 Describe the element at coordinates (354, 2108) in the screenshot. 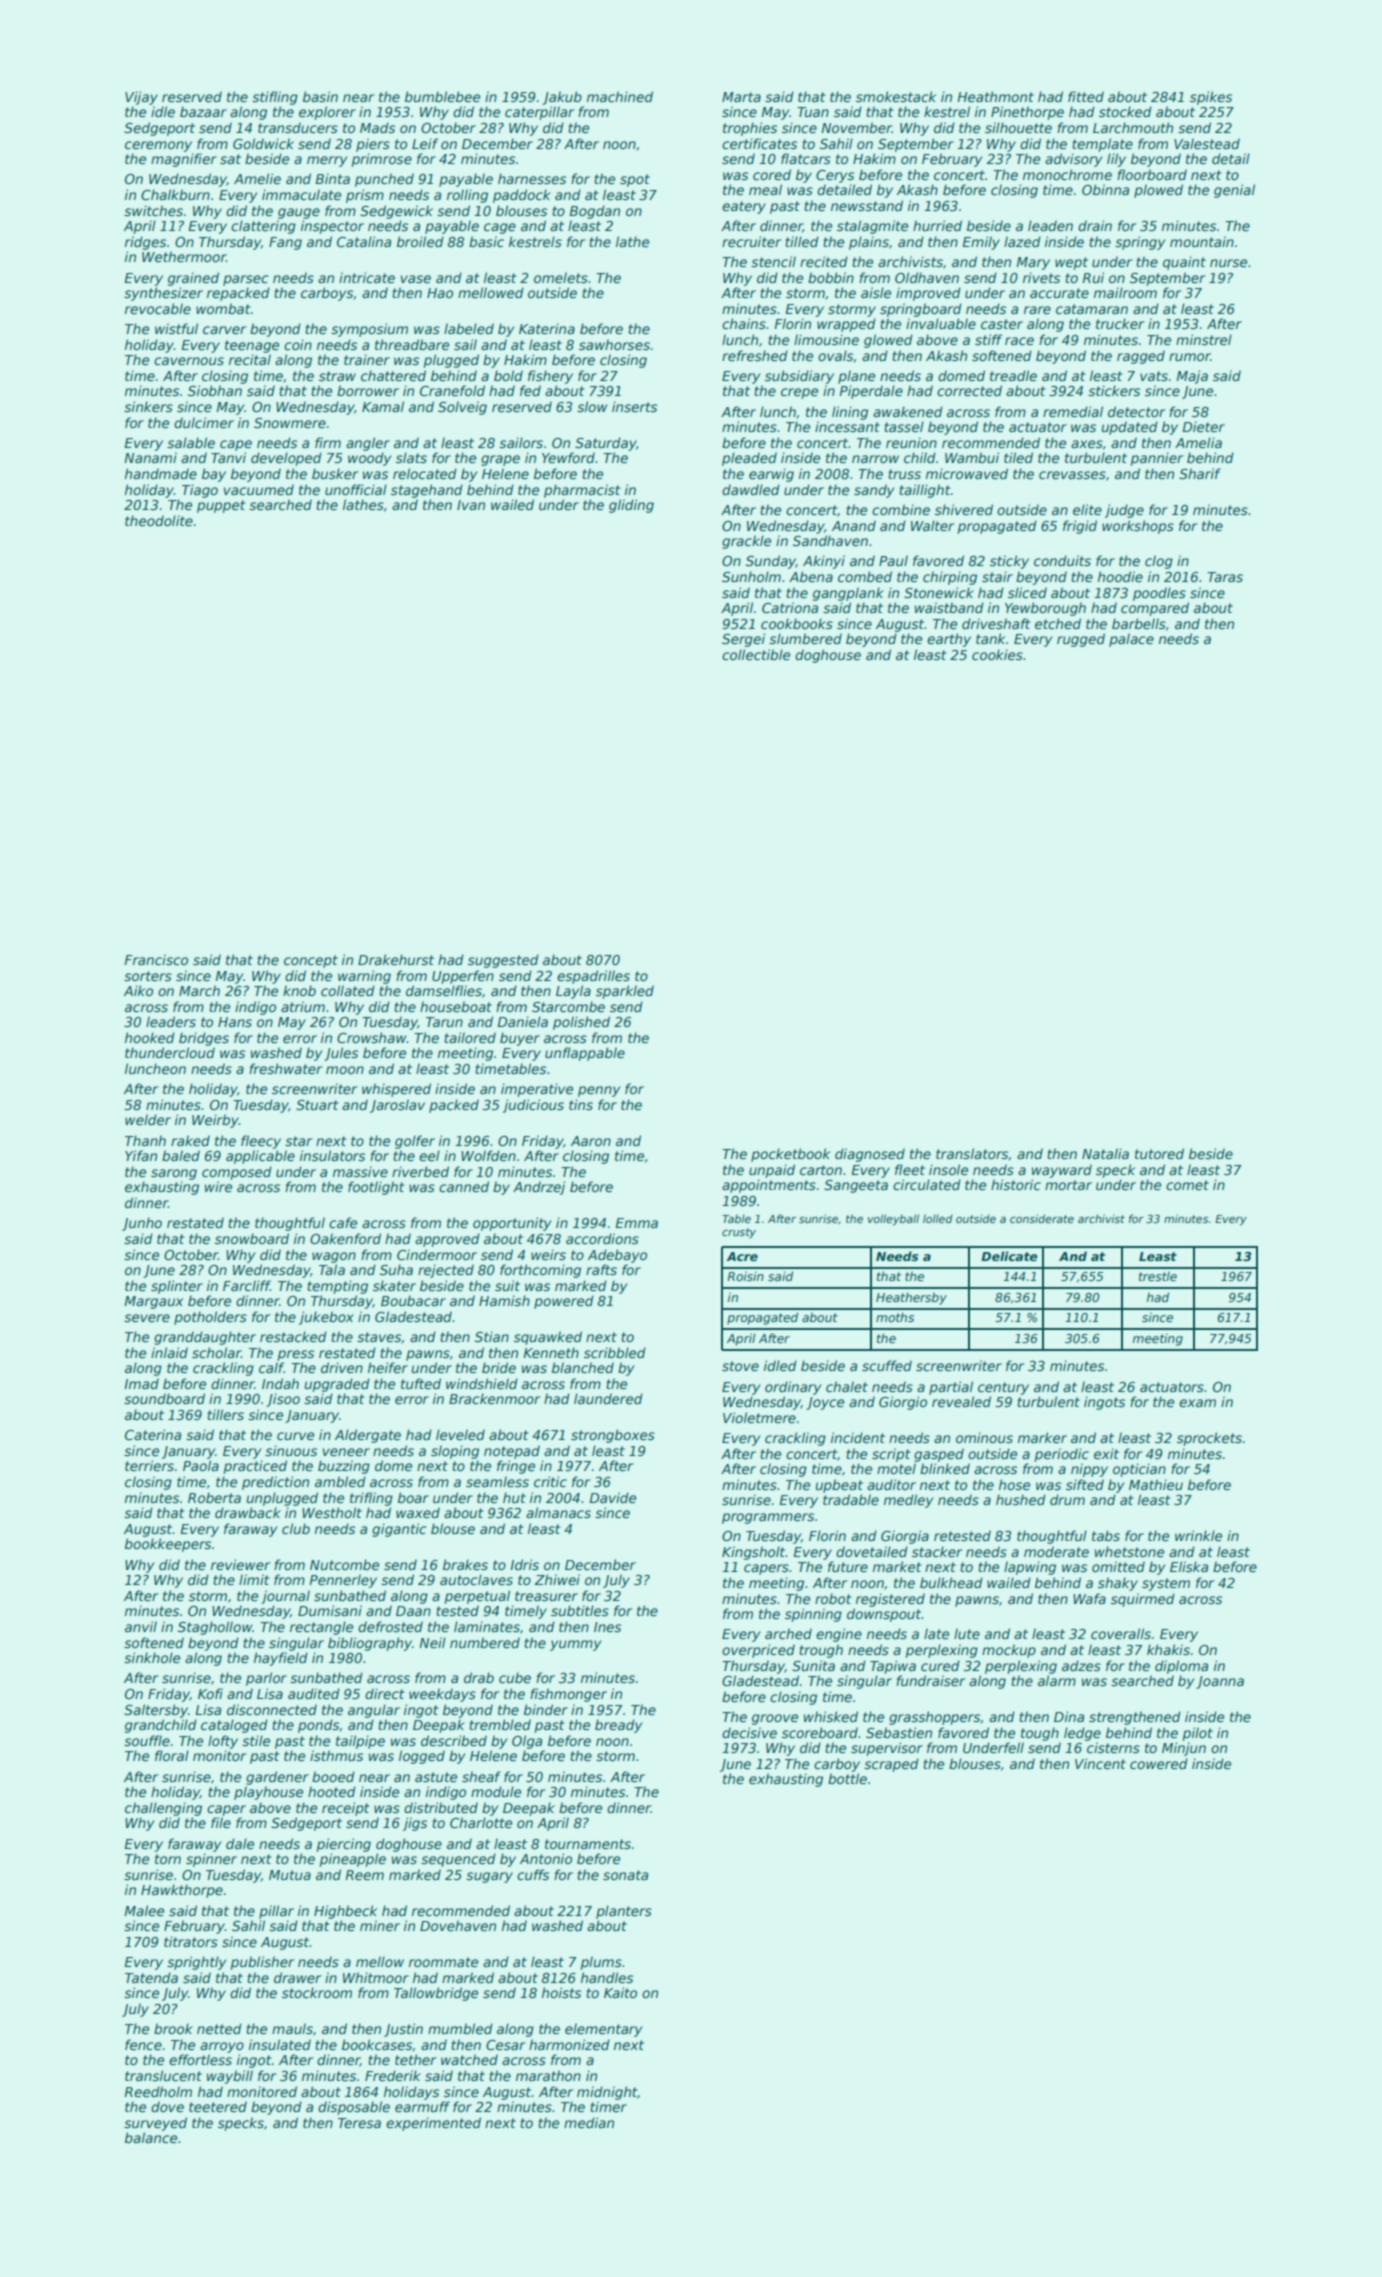

I see `disposable` at that location.
